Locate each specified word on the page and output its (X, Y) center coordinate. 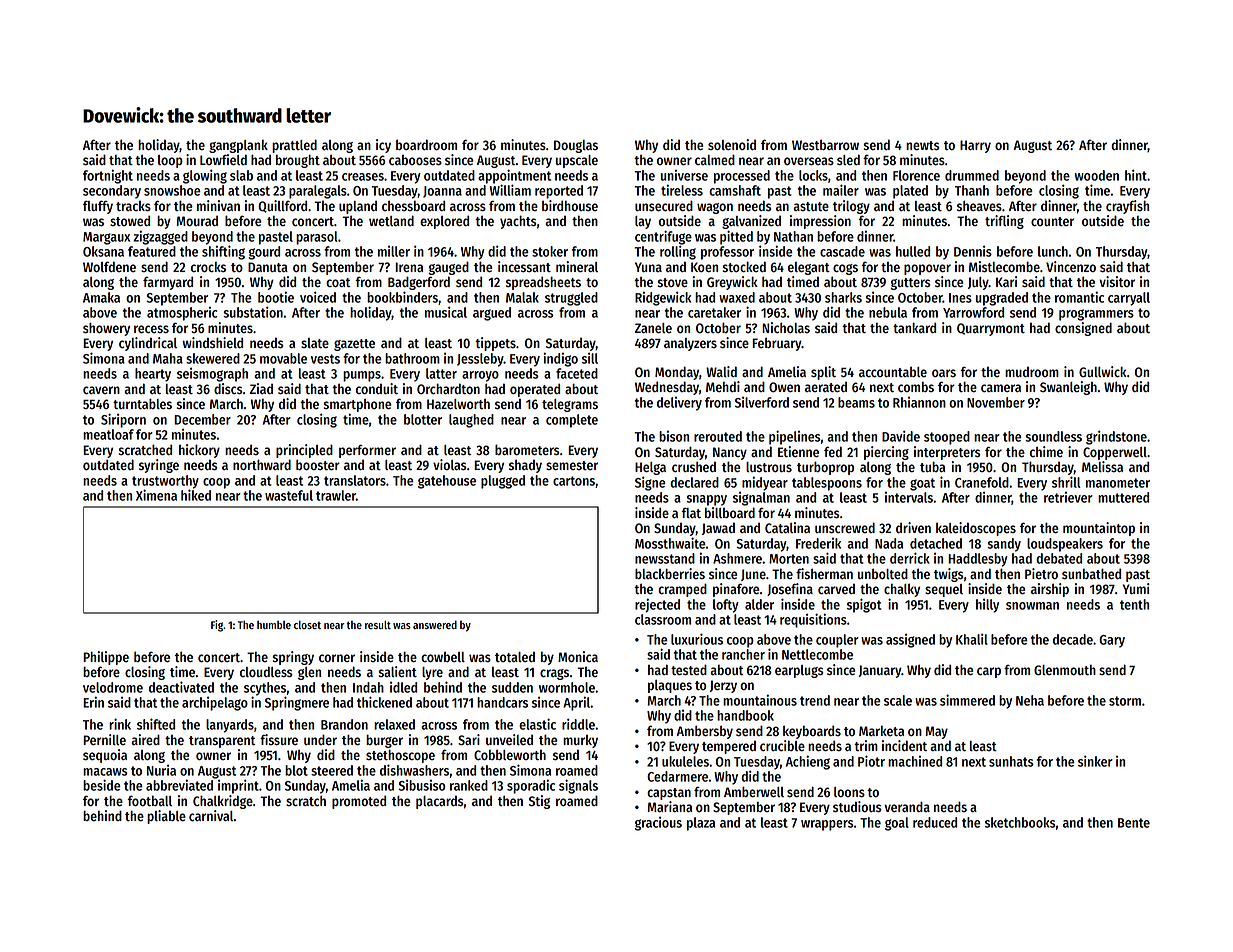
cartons (574, 481)
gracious (658, 824)
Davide (901, 436)
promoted (359, 802)
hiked (196, 495)
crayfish (1127, 207)
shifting (223, 252)
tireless (682, 190)
